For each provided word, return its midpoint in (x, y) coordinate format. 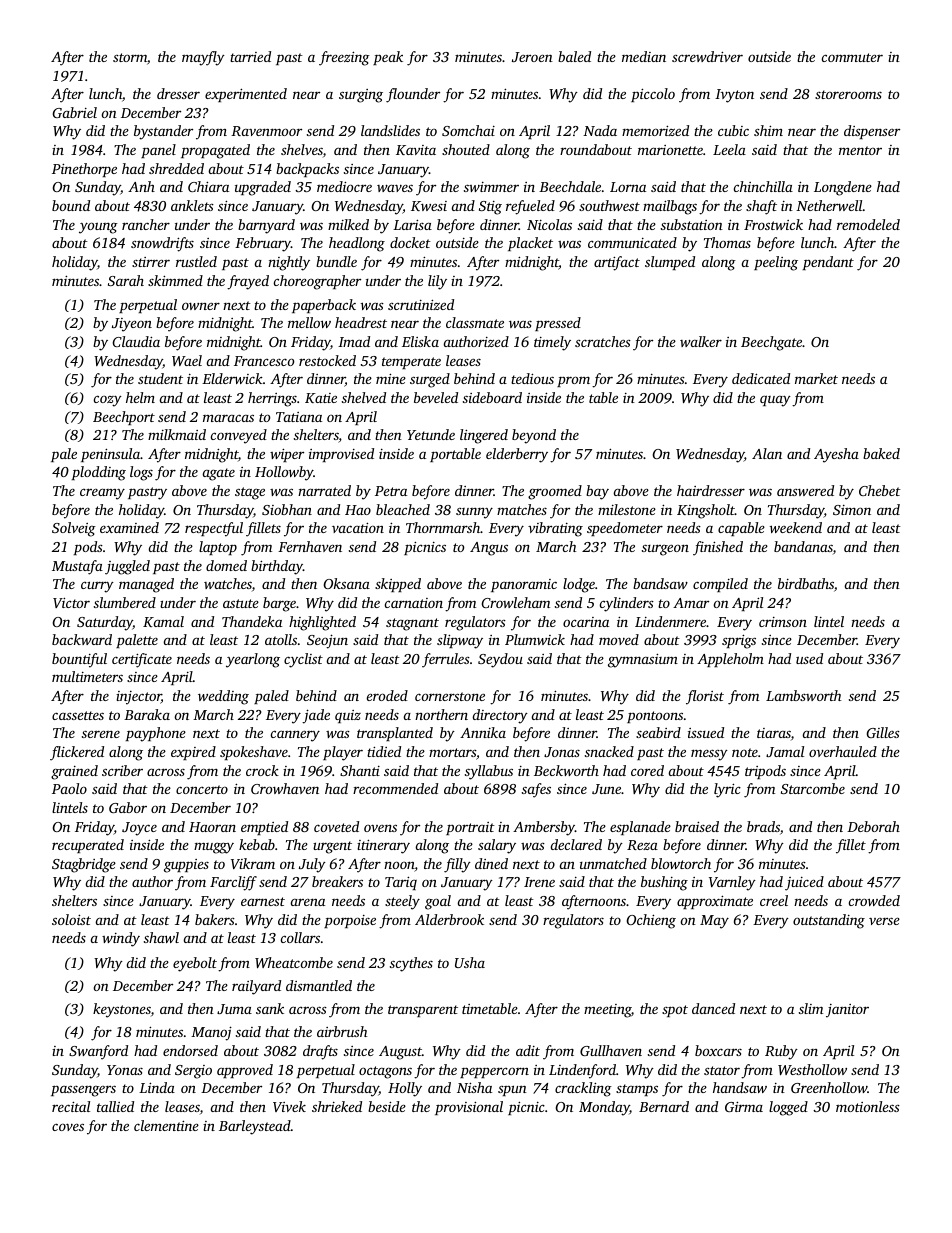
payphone (156, 734)
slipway (460, 641)
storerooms (848, 94)
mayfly (203, 58)
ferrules (446, 660)
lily (437, 282)
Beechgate (771, 343)
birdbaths (806, 583)
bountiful (79, 660)
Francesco (264, 361)
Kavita (416, 150)
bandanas (803, 546)
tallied (115, 1106)
